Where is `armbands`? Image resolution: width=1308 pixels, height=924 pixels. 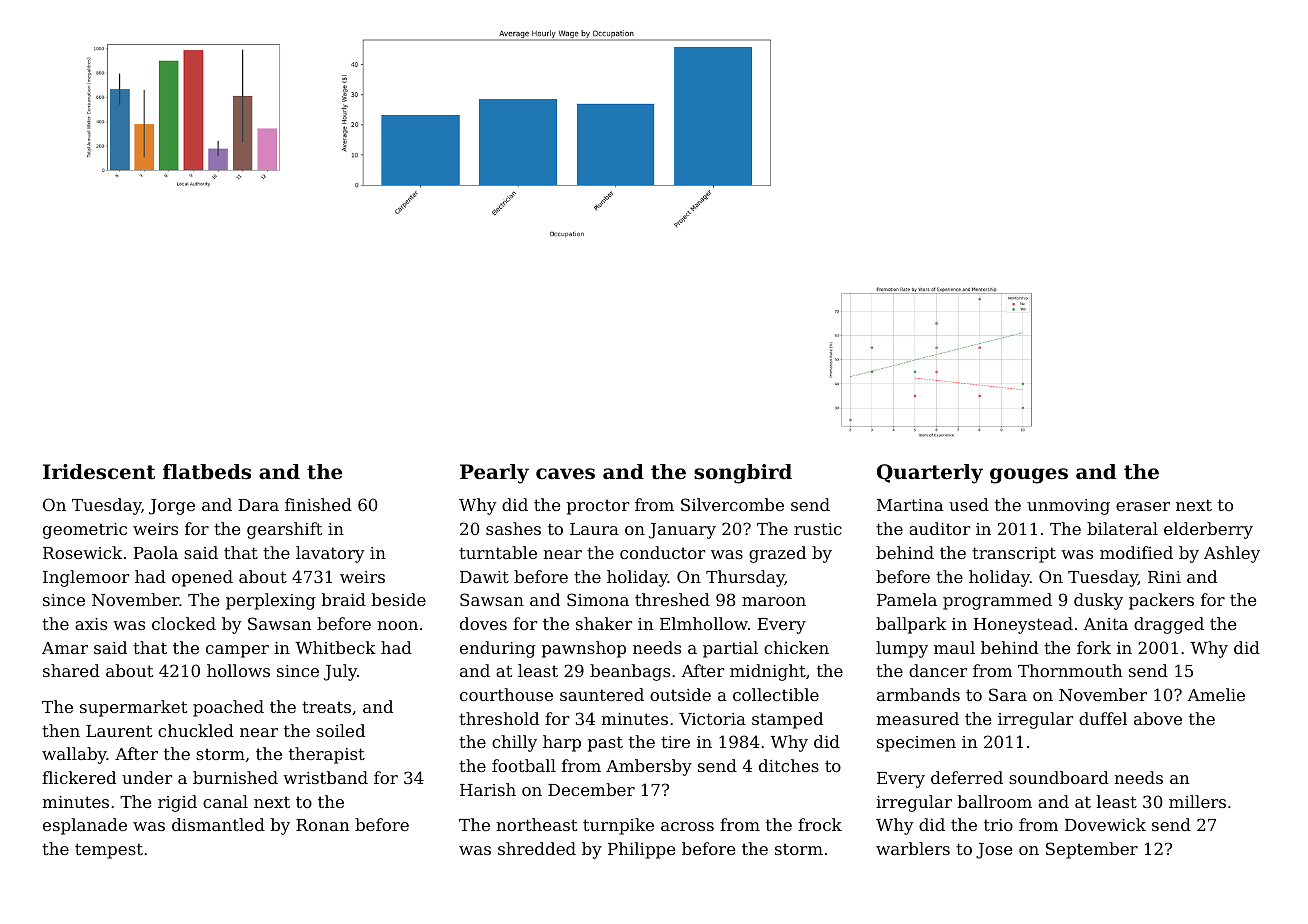
armbands is located at coordinates (918, 694).
